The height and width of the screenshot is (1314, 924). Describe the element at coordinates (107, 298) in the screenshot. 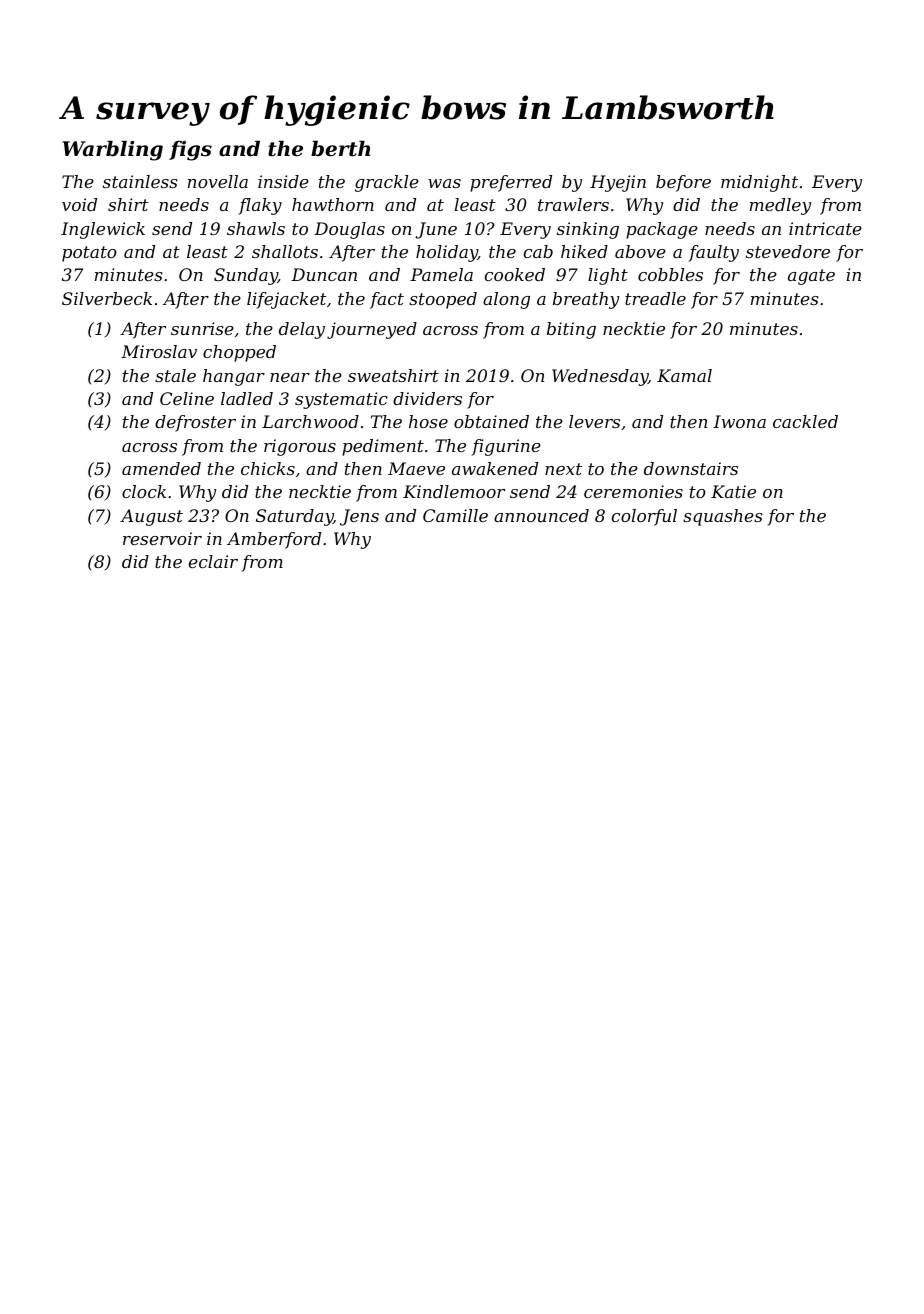

I see `Silverbeck` at that location.
